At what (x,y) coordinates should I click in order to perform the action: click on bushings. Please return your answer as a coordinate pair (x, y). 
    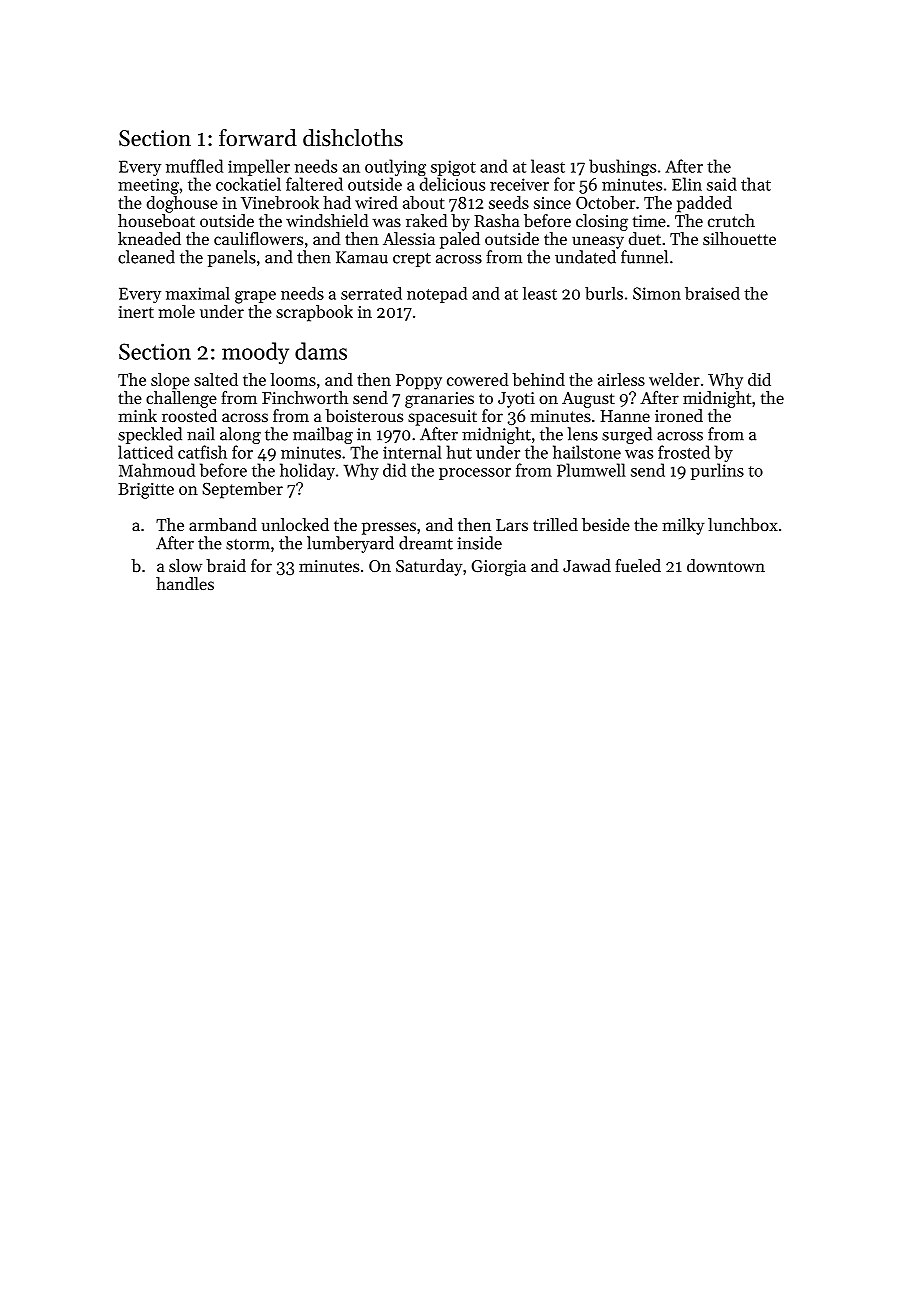
    Looking at the image, I should click on (622, 167).
